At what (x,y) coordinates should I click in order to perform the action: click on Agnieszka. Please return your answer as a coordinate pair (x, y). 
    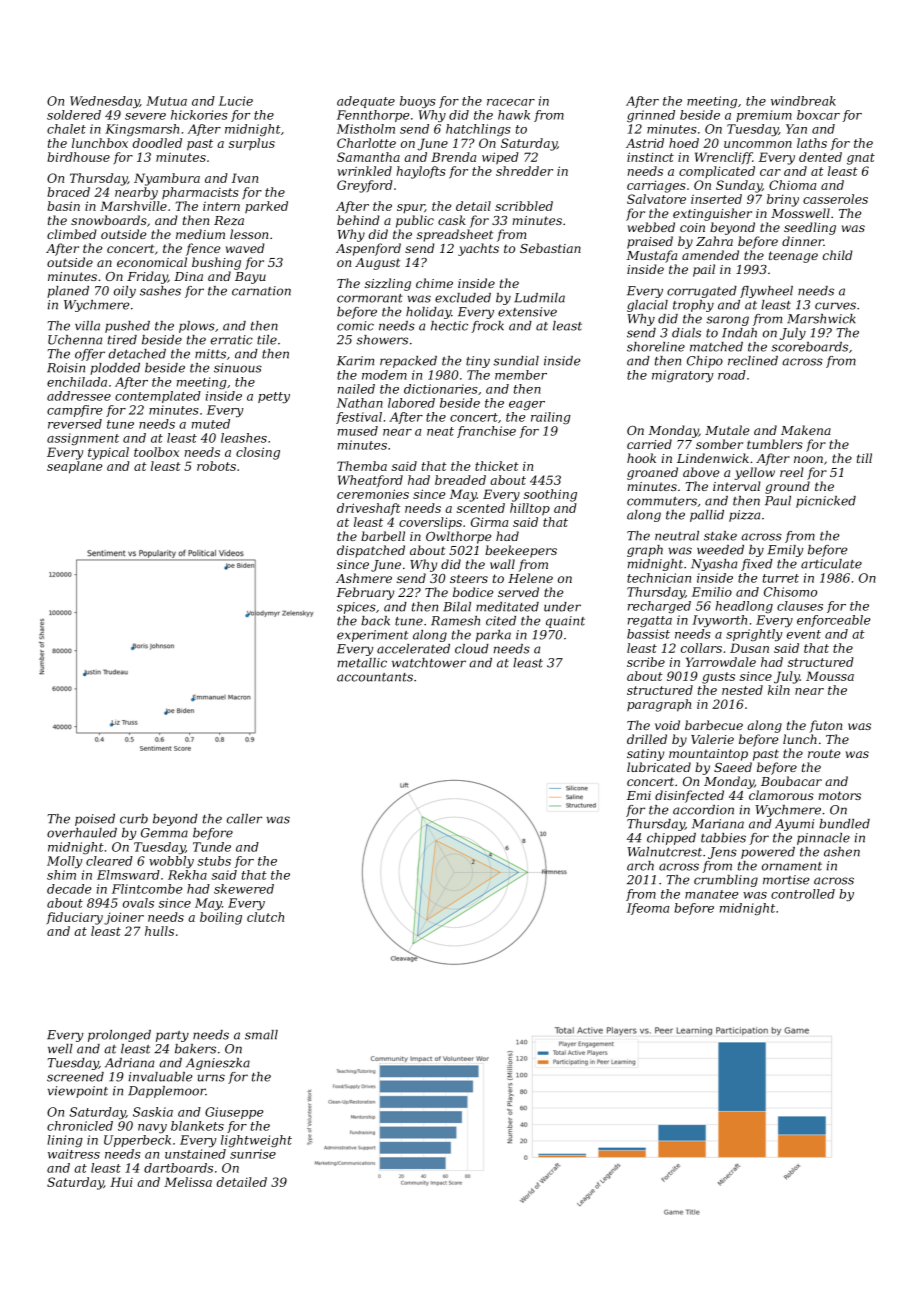
    Looking at the image, I should click on (218, 1064).
